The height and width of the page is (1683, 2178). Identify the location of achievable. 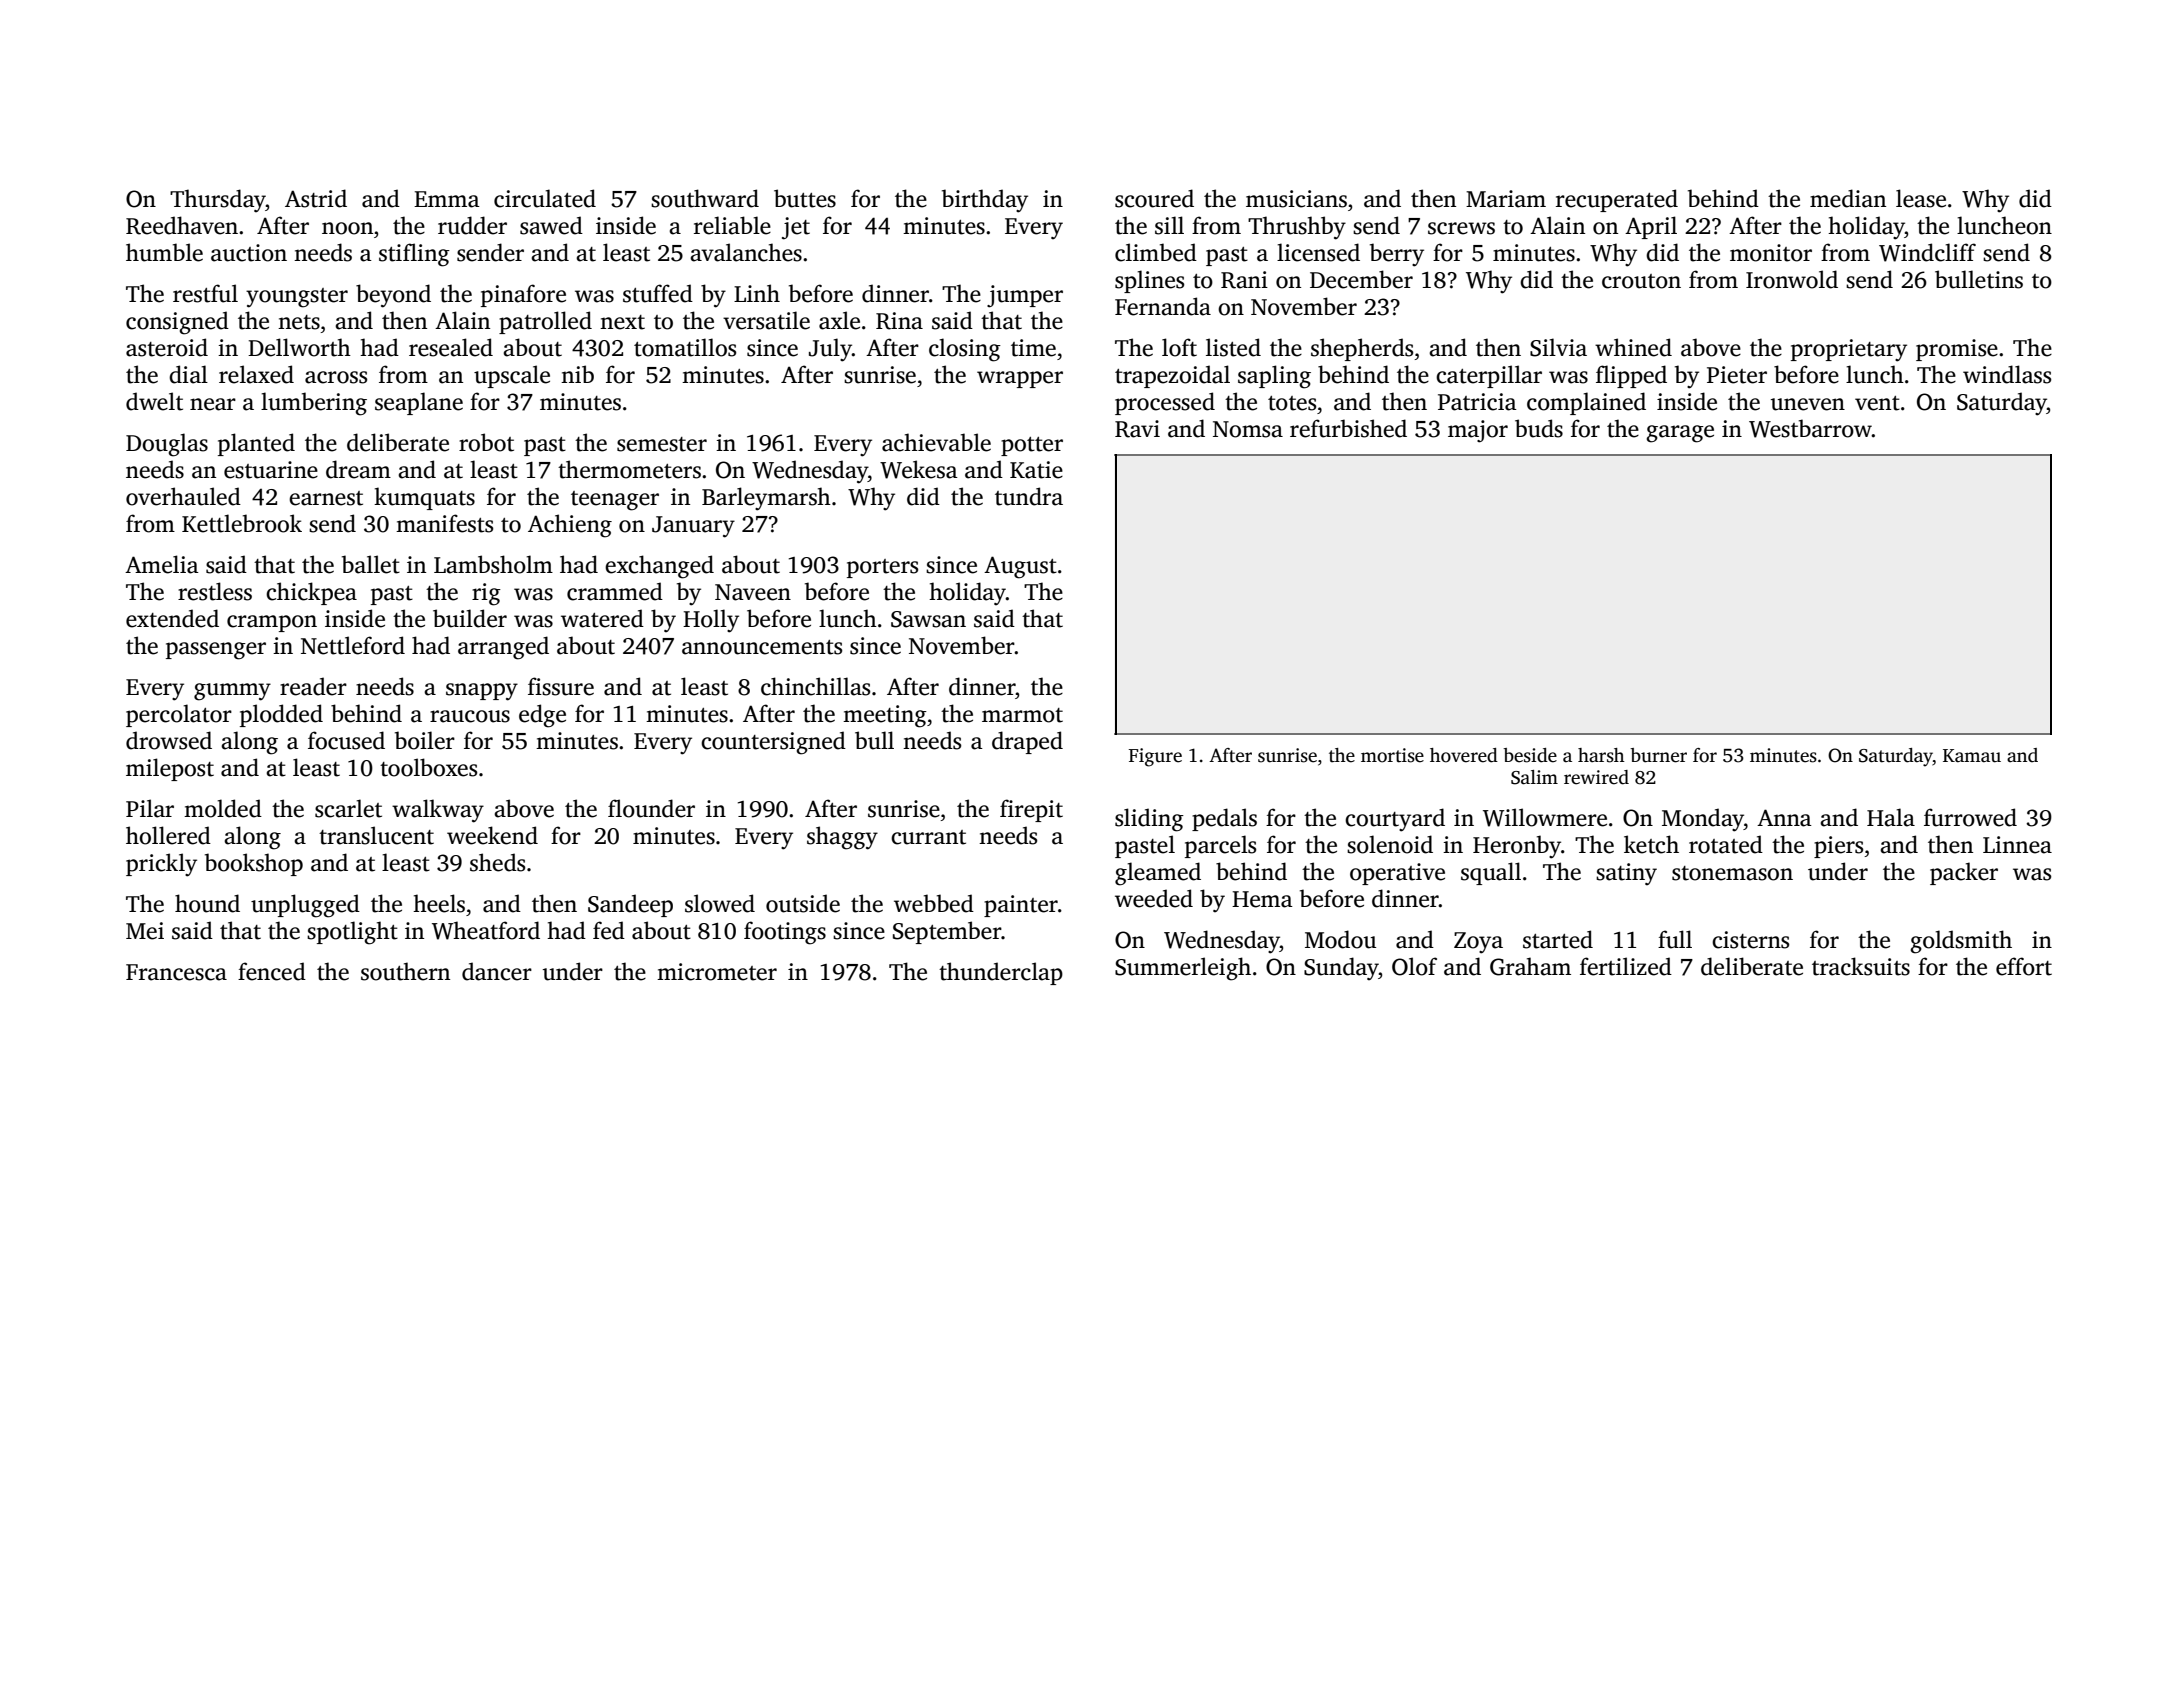
(936, 442).
